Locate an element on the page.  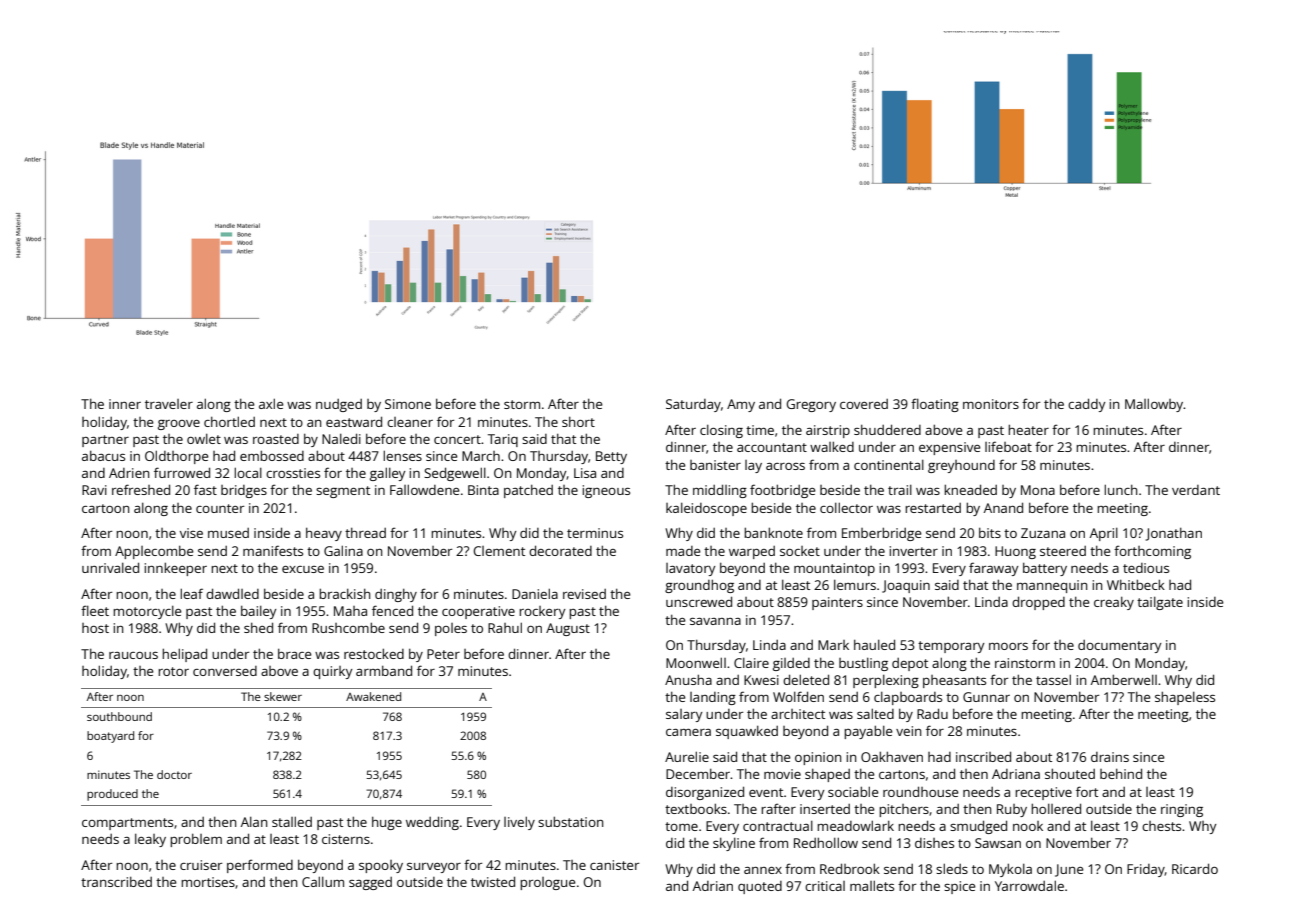
bits is located at coordinates (990, 533).
